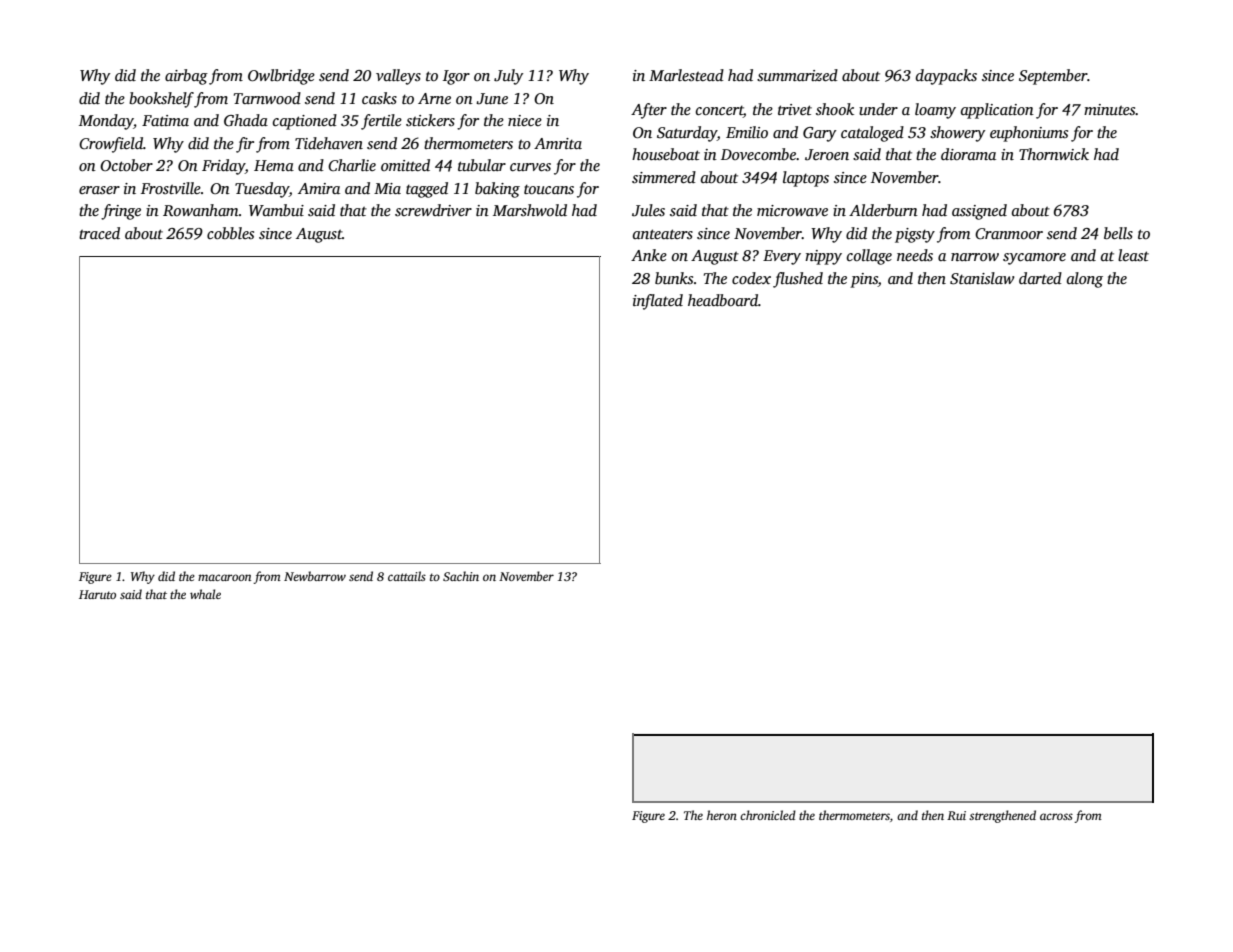 The width and height of the screenshot is (1233, 952). Describe the element at coordinates (106, 122) in the screenshot. I see `Monday` at that location.
